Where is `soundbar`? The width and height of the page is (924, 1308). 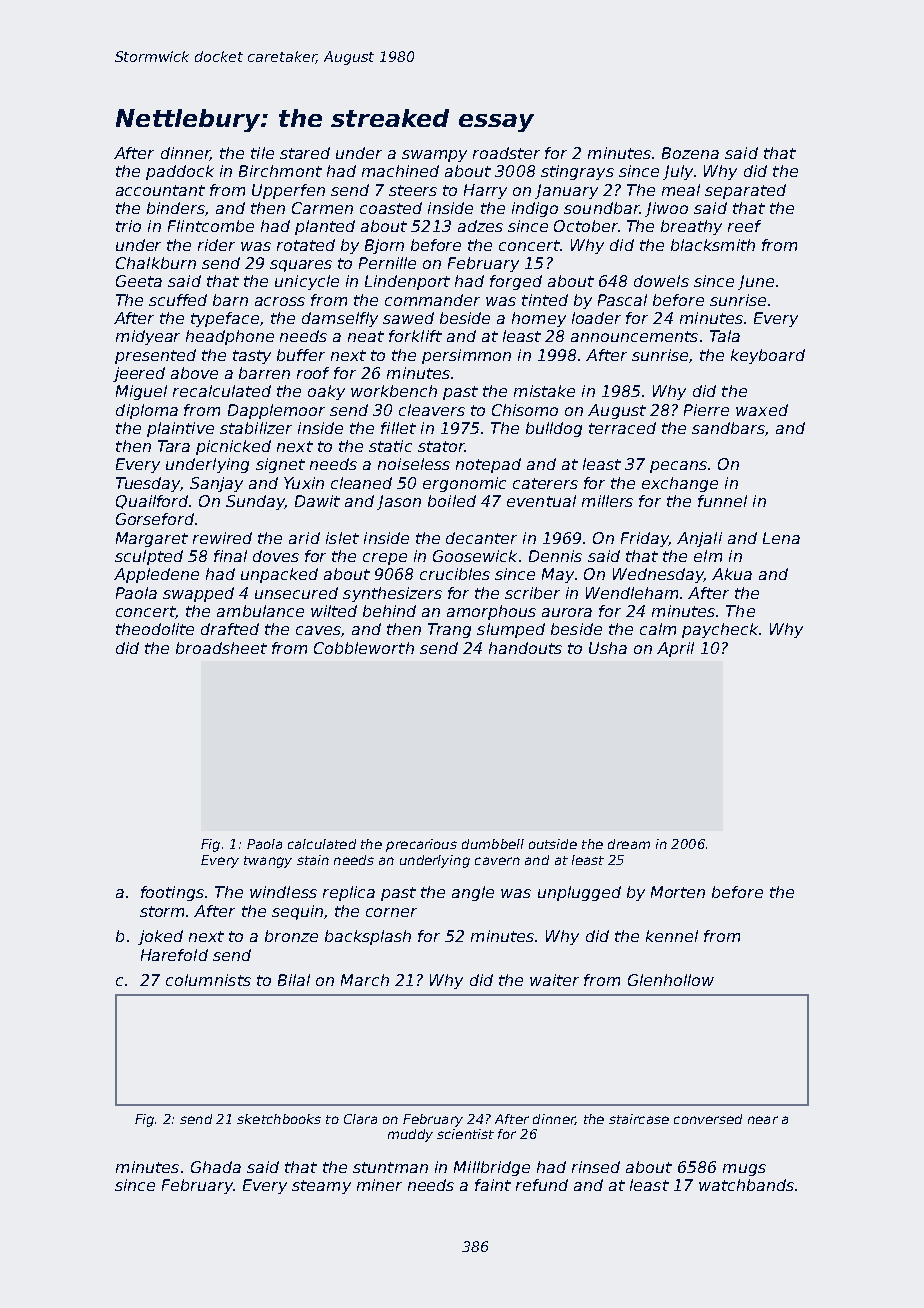
soundbar is located at coordinates (601, 208).
